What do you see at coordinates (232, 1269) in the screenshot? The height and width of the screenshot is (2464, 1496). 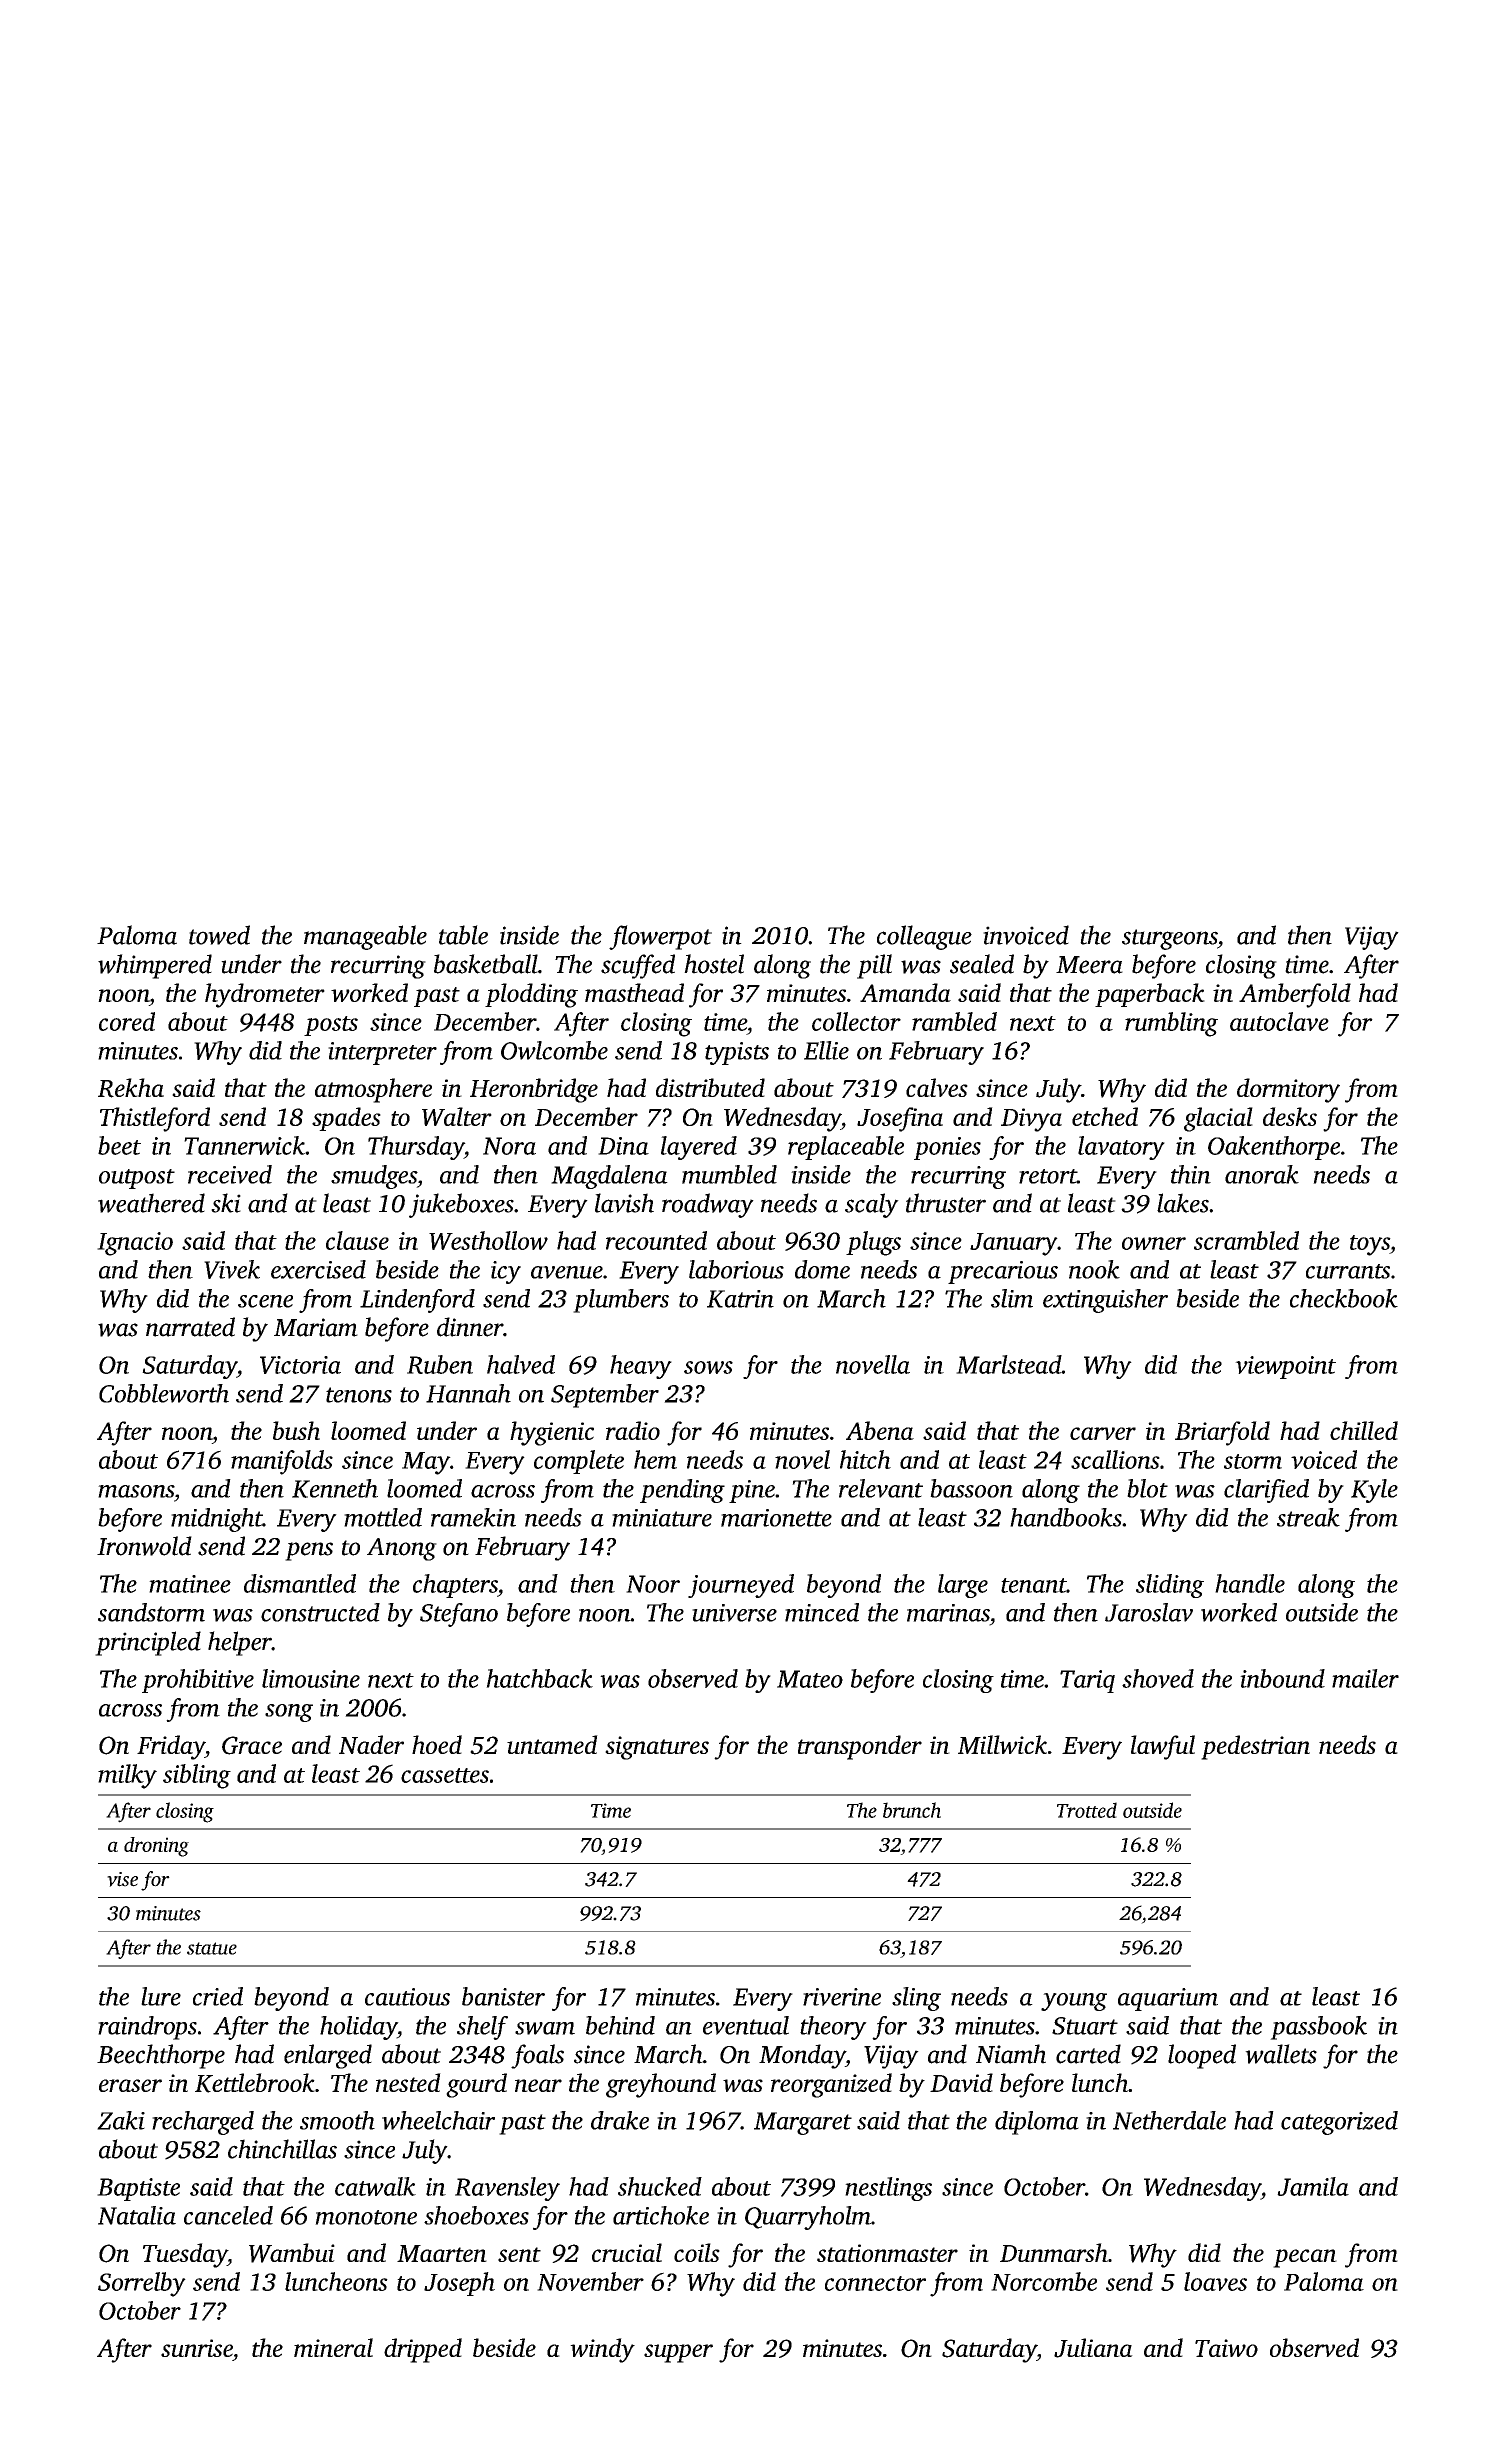 I see `Vivek` at bounding box center [232, 1269].
